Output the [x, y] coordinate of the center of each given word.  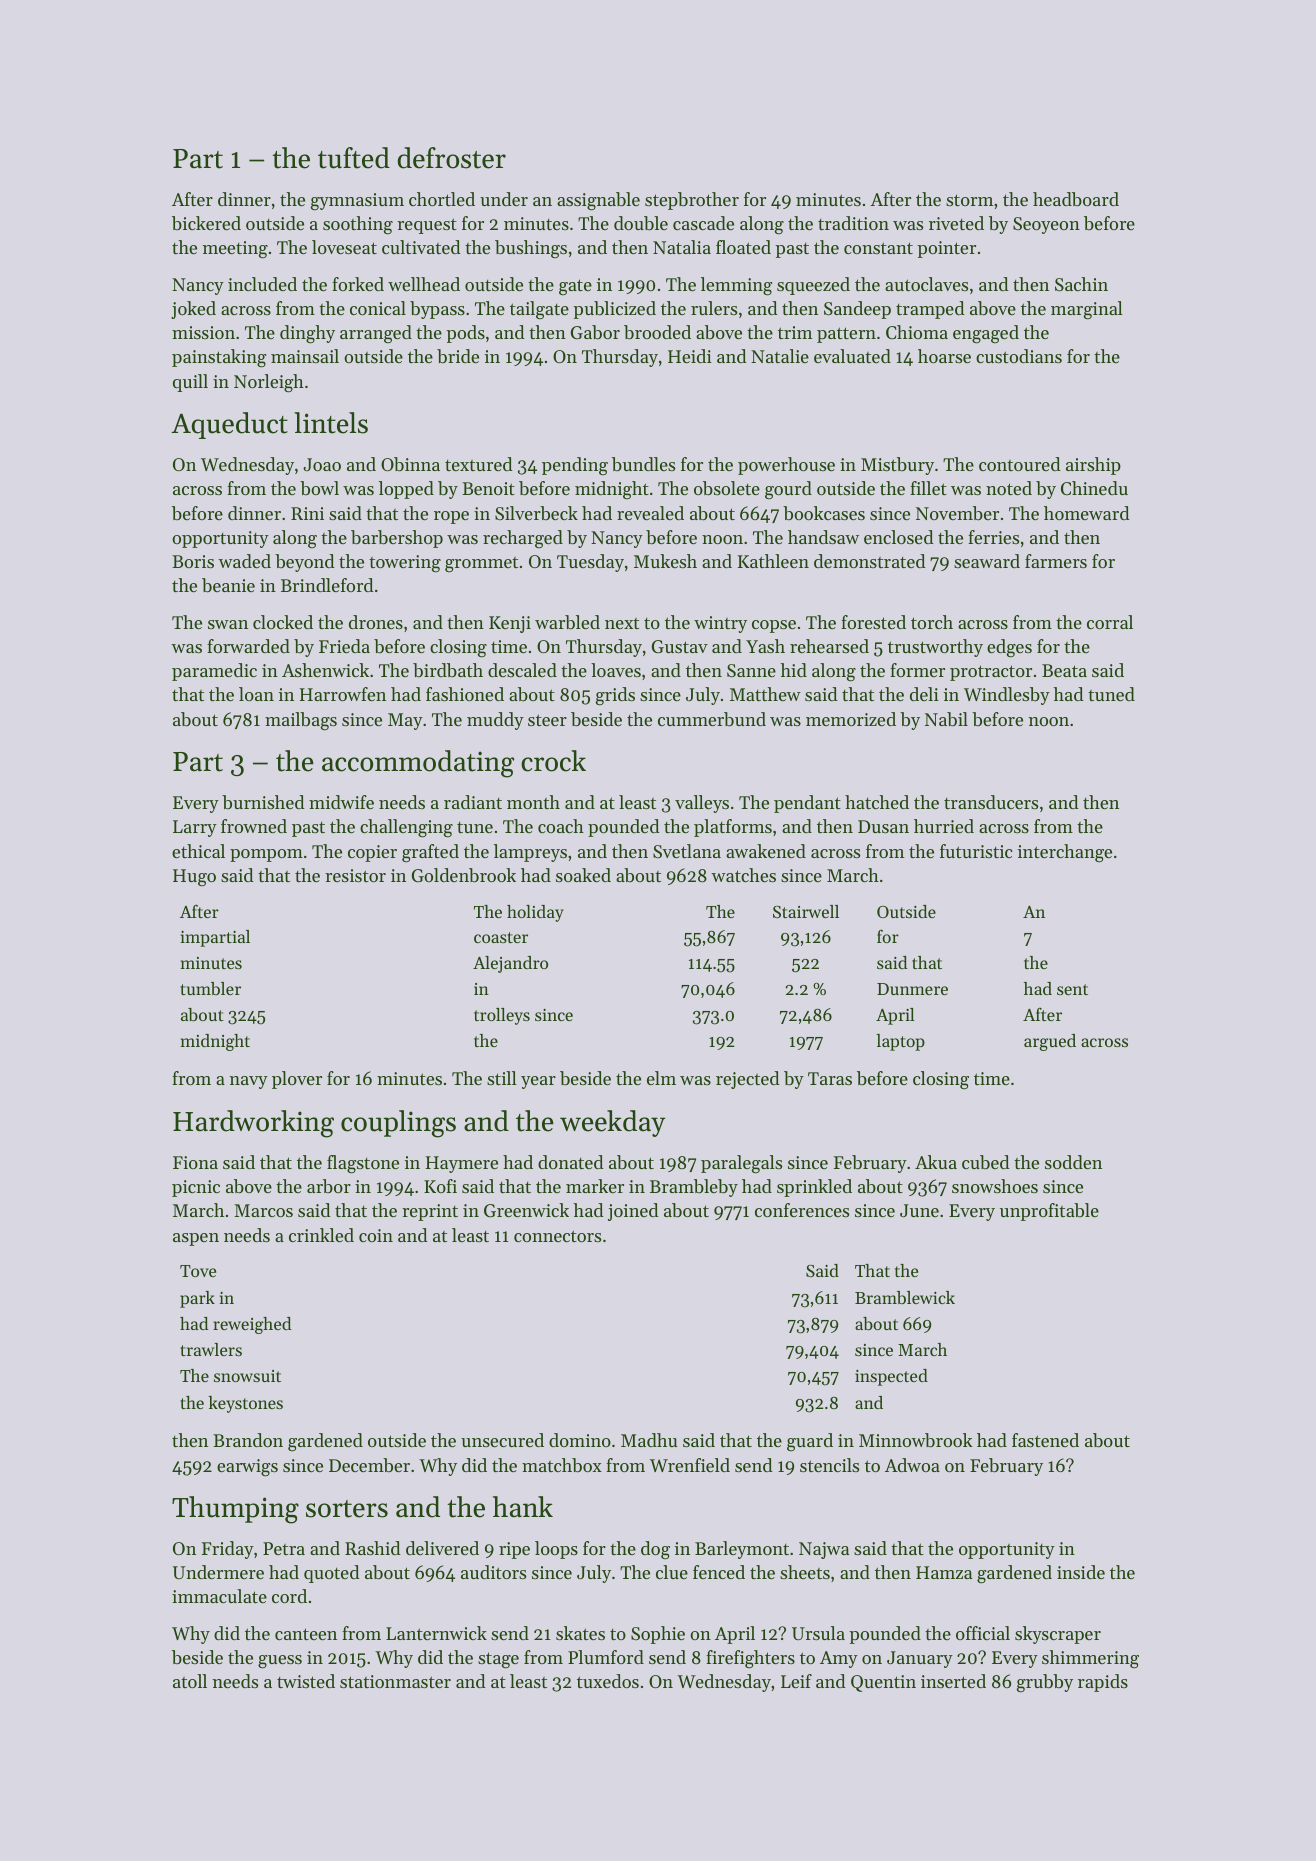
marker [595, 1186]
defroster [452, 158]
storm [969, 200]
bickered [206, 223]
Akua [936, 1162]
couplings [398, 1124]
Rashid [372, 1548]
